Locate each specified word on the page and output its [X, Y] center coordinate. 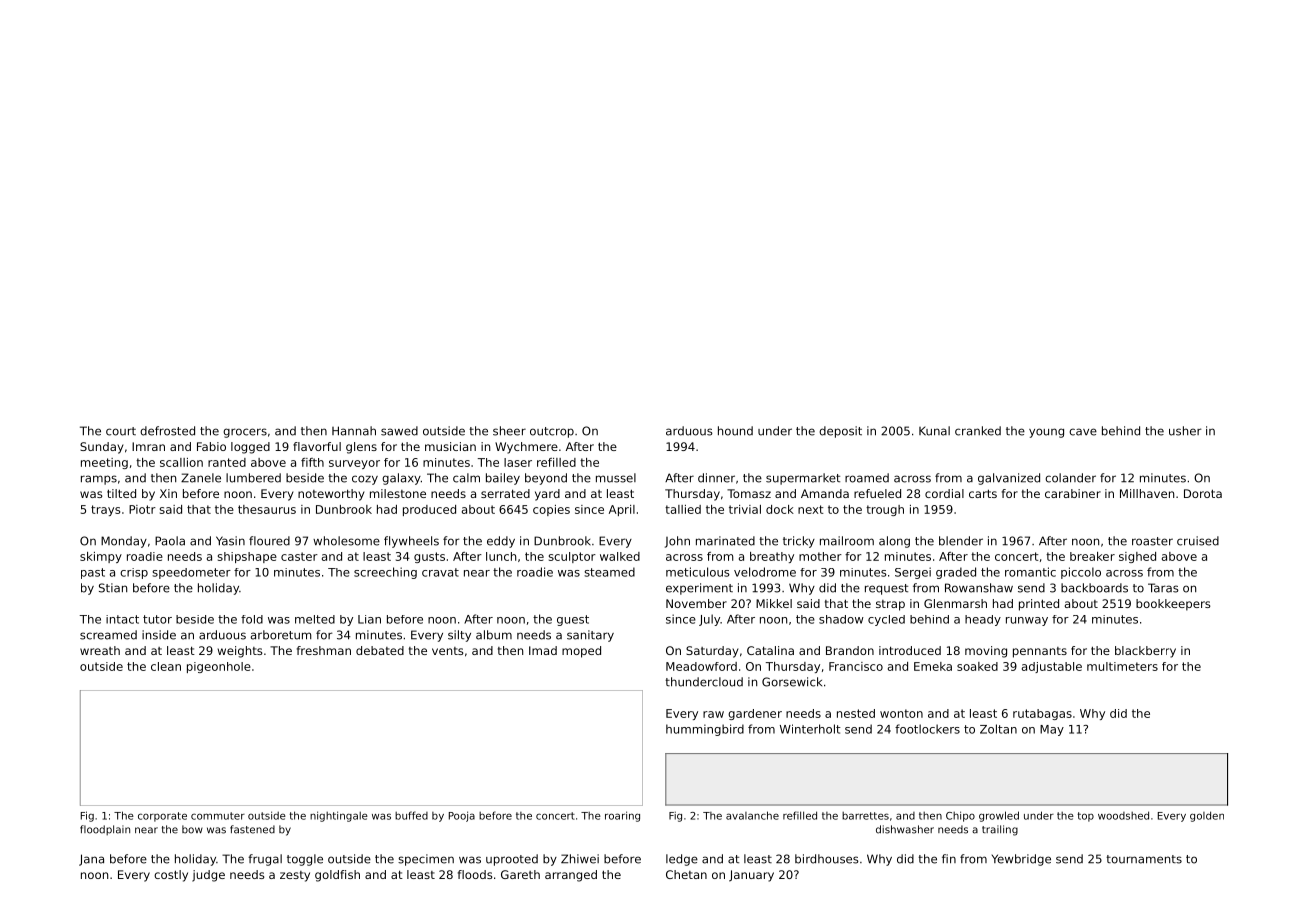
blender [961, 541]
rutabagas [1042, 714]
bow [192, 829]
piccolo [1081, 573]
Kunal [934, 431]
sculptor [572, 557]
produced [429, 510]
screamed [108, 635]
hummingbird [705, 730]
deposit [840, 432]
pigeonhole [219, 667]
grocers [245, 433]
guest [573, 620]
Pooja [462, 816]
